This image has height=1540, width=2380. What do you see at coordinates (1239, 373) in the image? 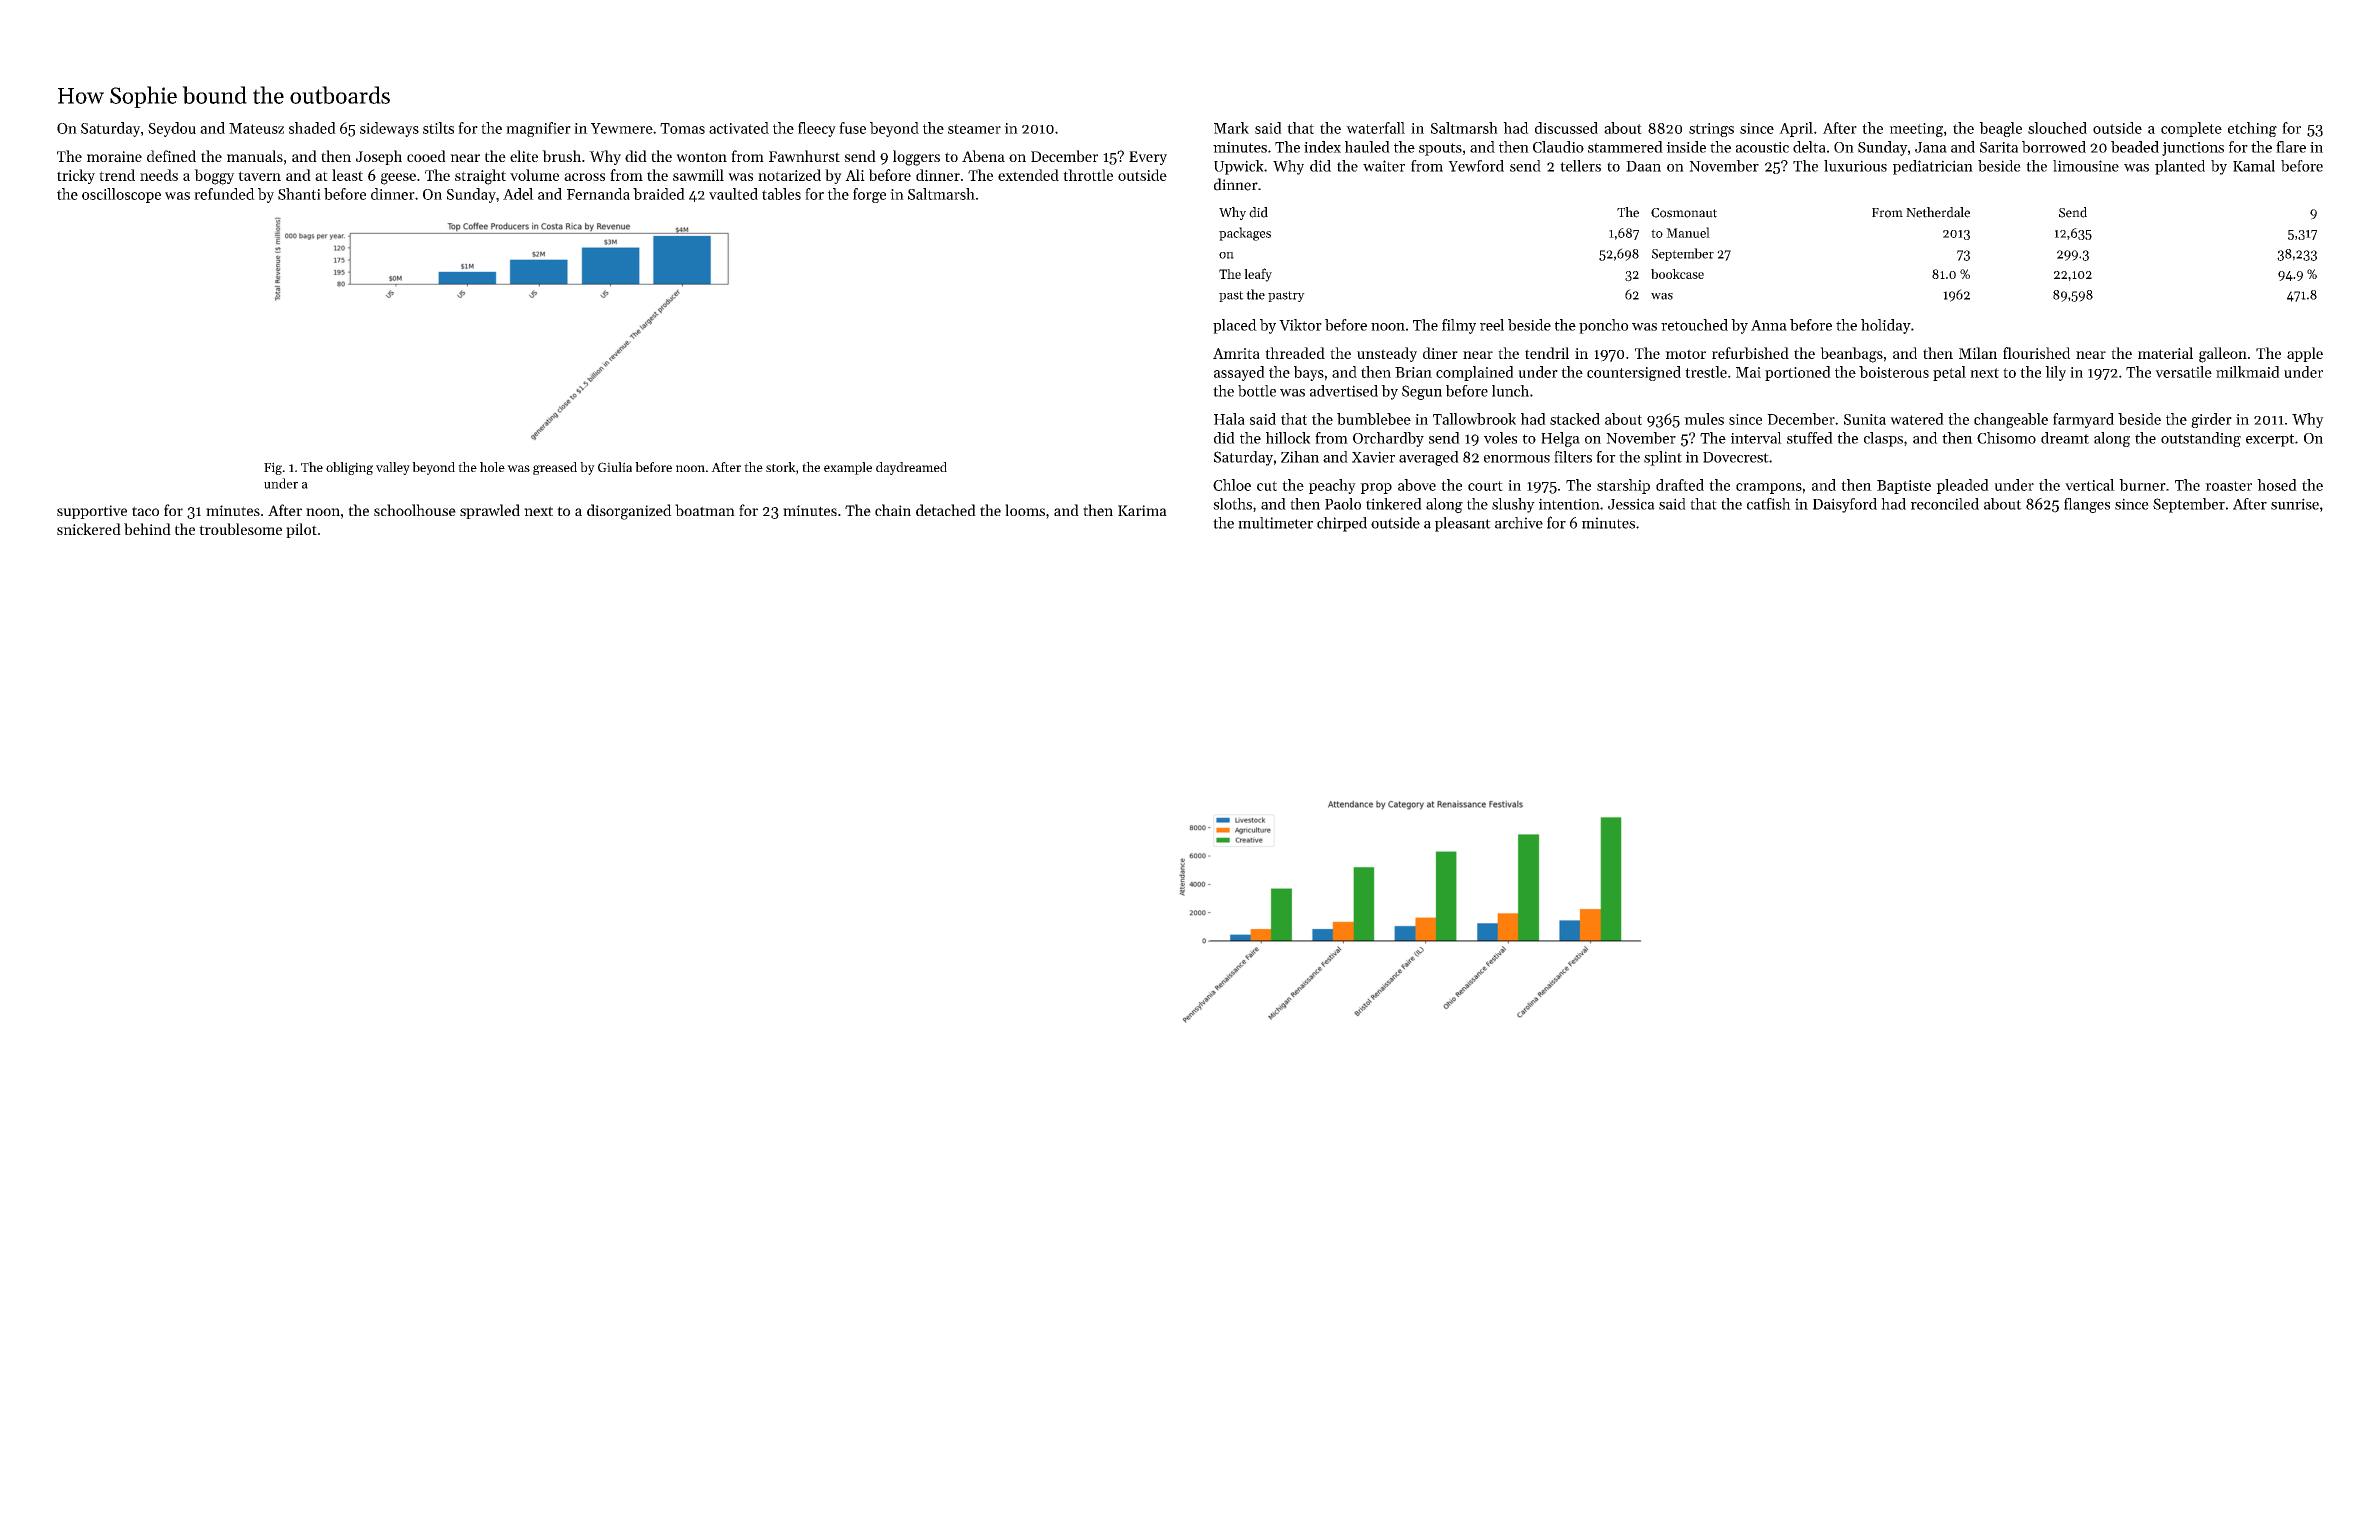
I see `assayed` at bounding box center [1239, 373].
